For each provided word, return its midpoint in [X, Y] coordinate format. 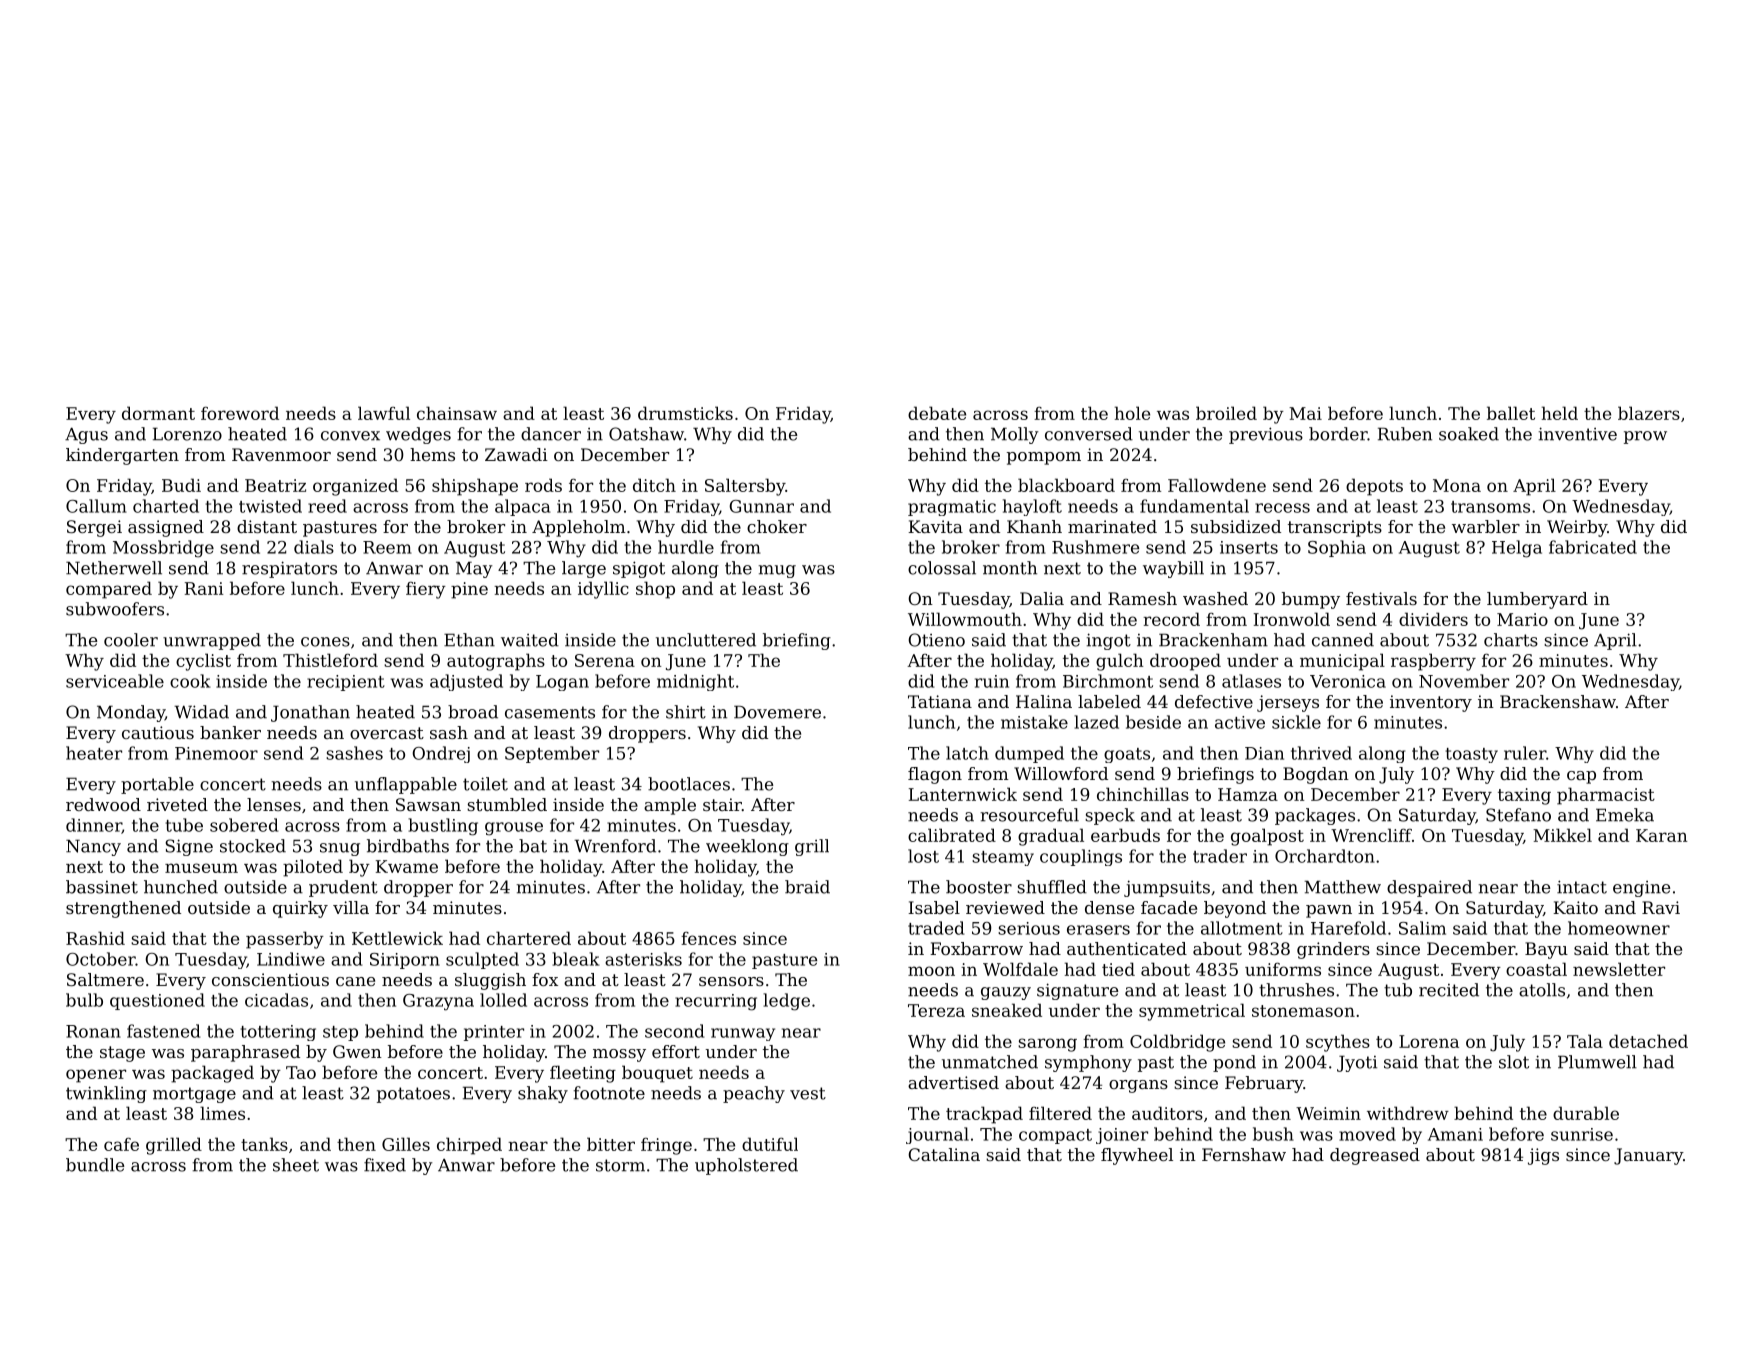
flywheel [1137, 1156]
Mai [1305, 413]
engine [1641, 889]
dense [1109, 907]
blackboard [1066, 485]
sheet [296, 1165]
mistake [1034, 722]
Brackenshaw [1558, 701]
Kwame [407, 866]
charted [166, 506]
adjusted [466, 682]
